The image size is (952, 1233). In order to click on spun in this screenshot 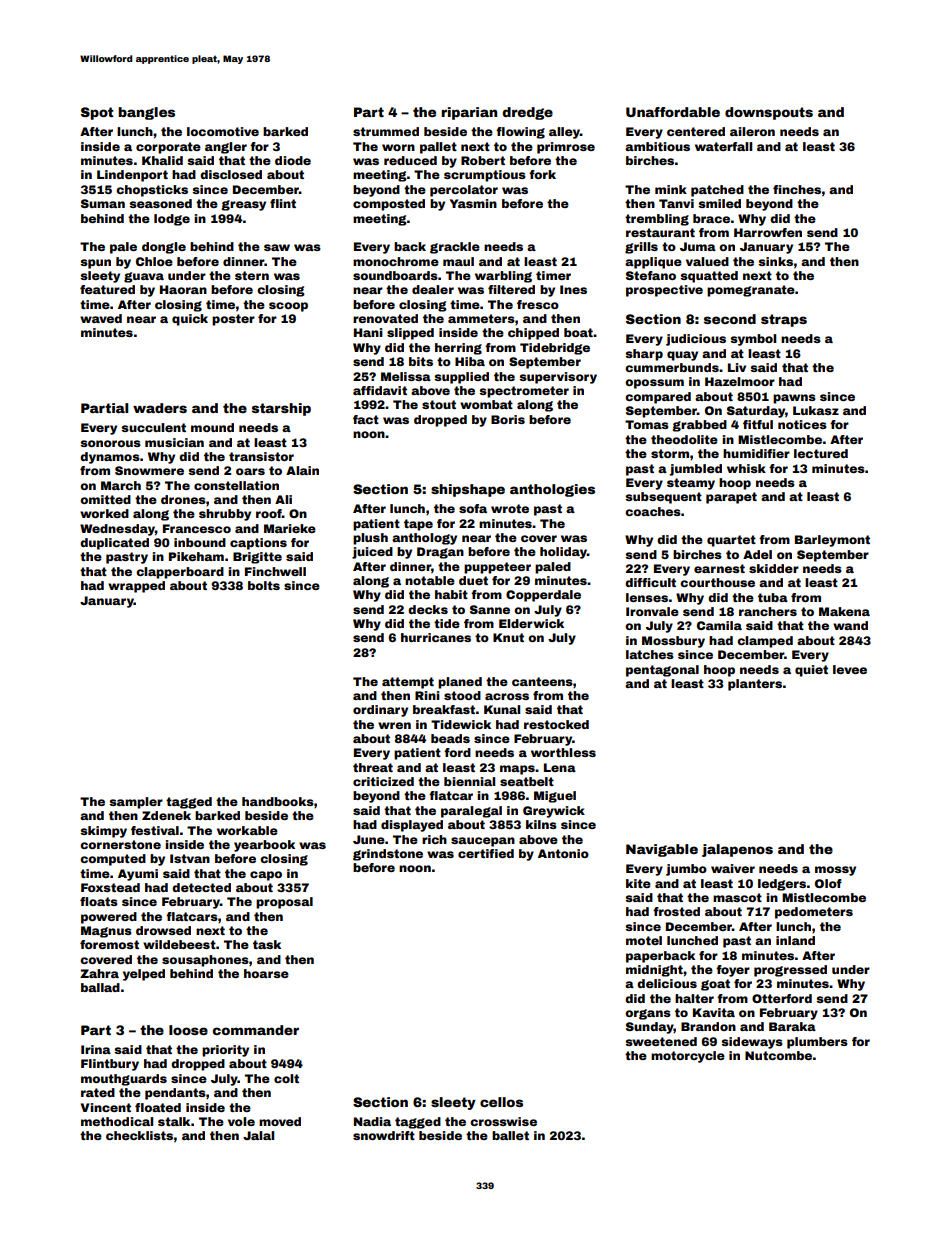, I will do `click(95, 264)`.
